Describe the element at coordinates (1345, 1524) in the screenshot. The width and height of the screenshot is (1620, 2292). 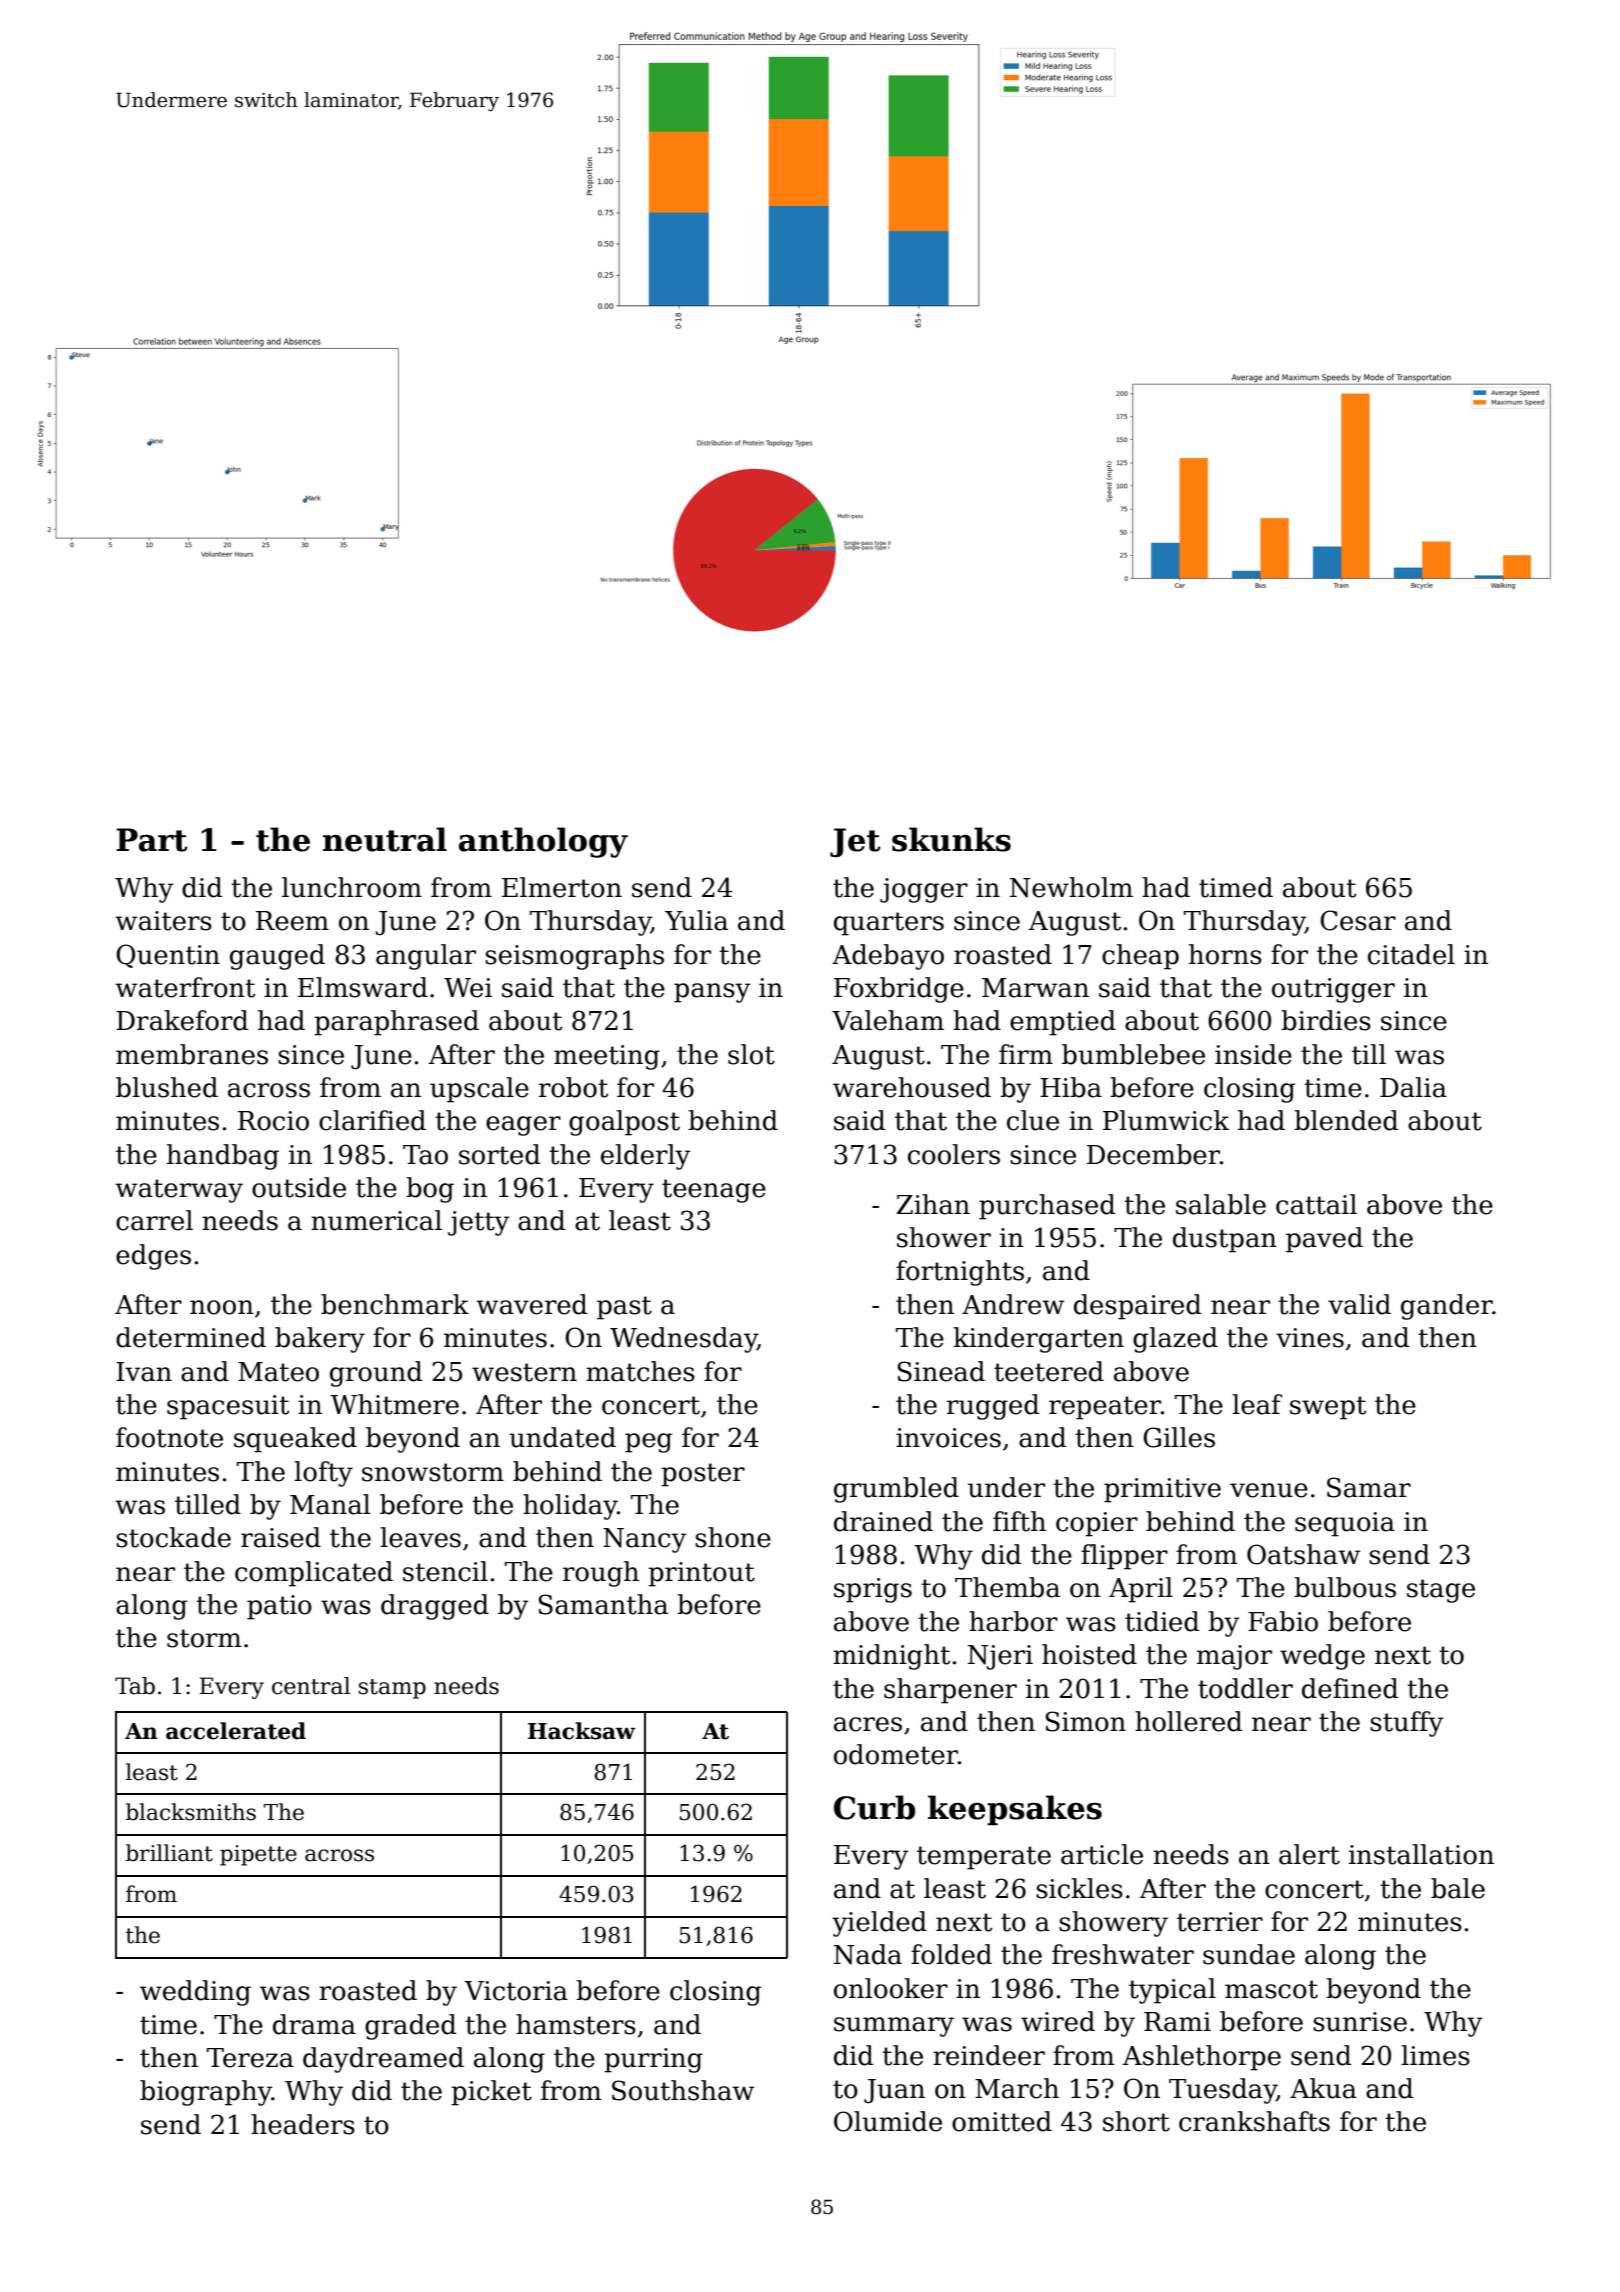
I see `sequoia` at that location.
